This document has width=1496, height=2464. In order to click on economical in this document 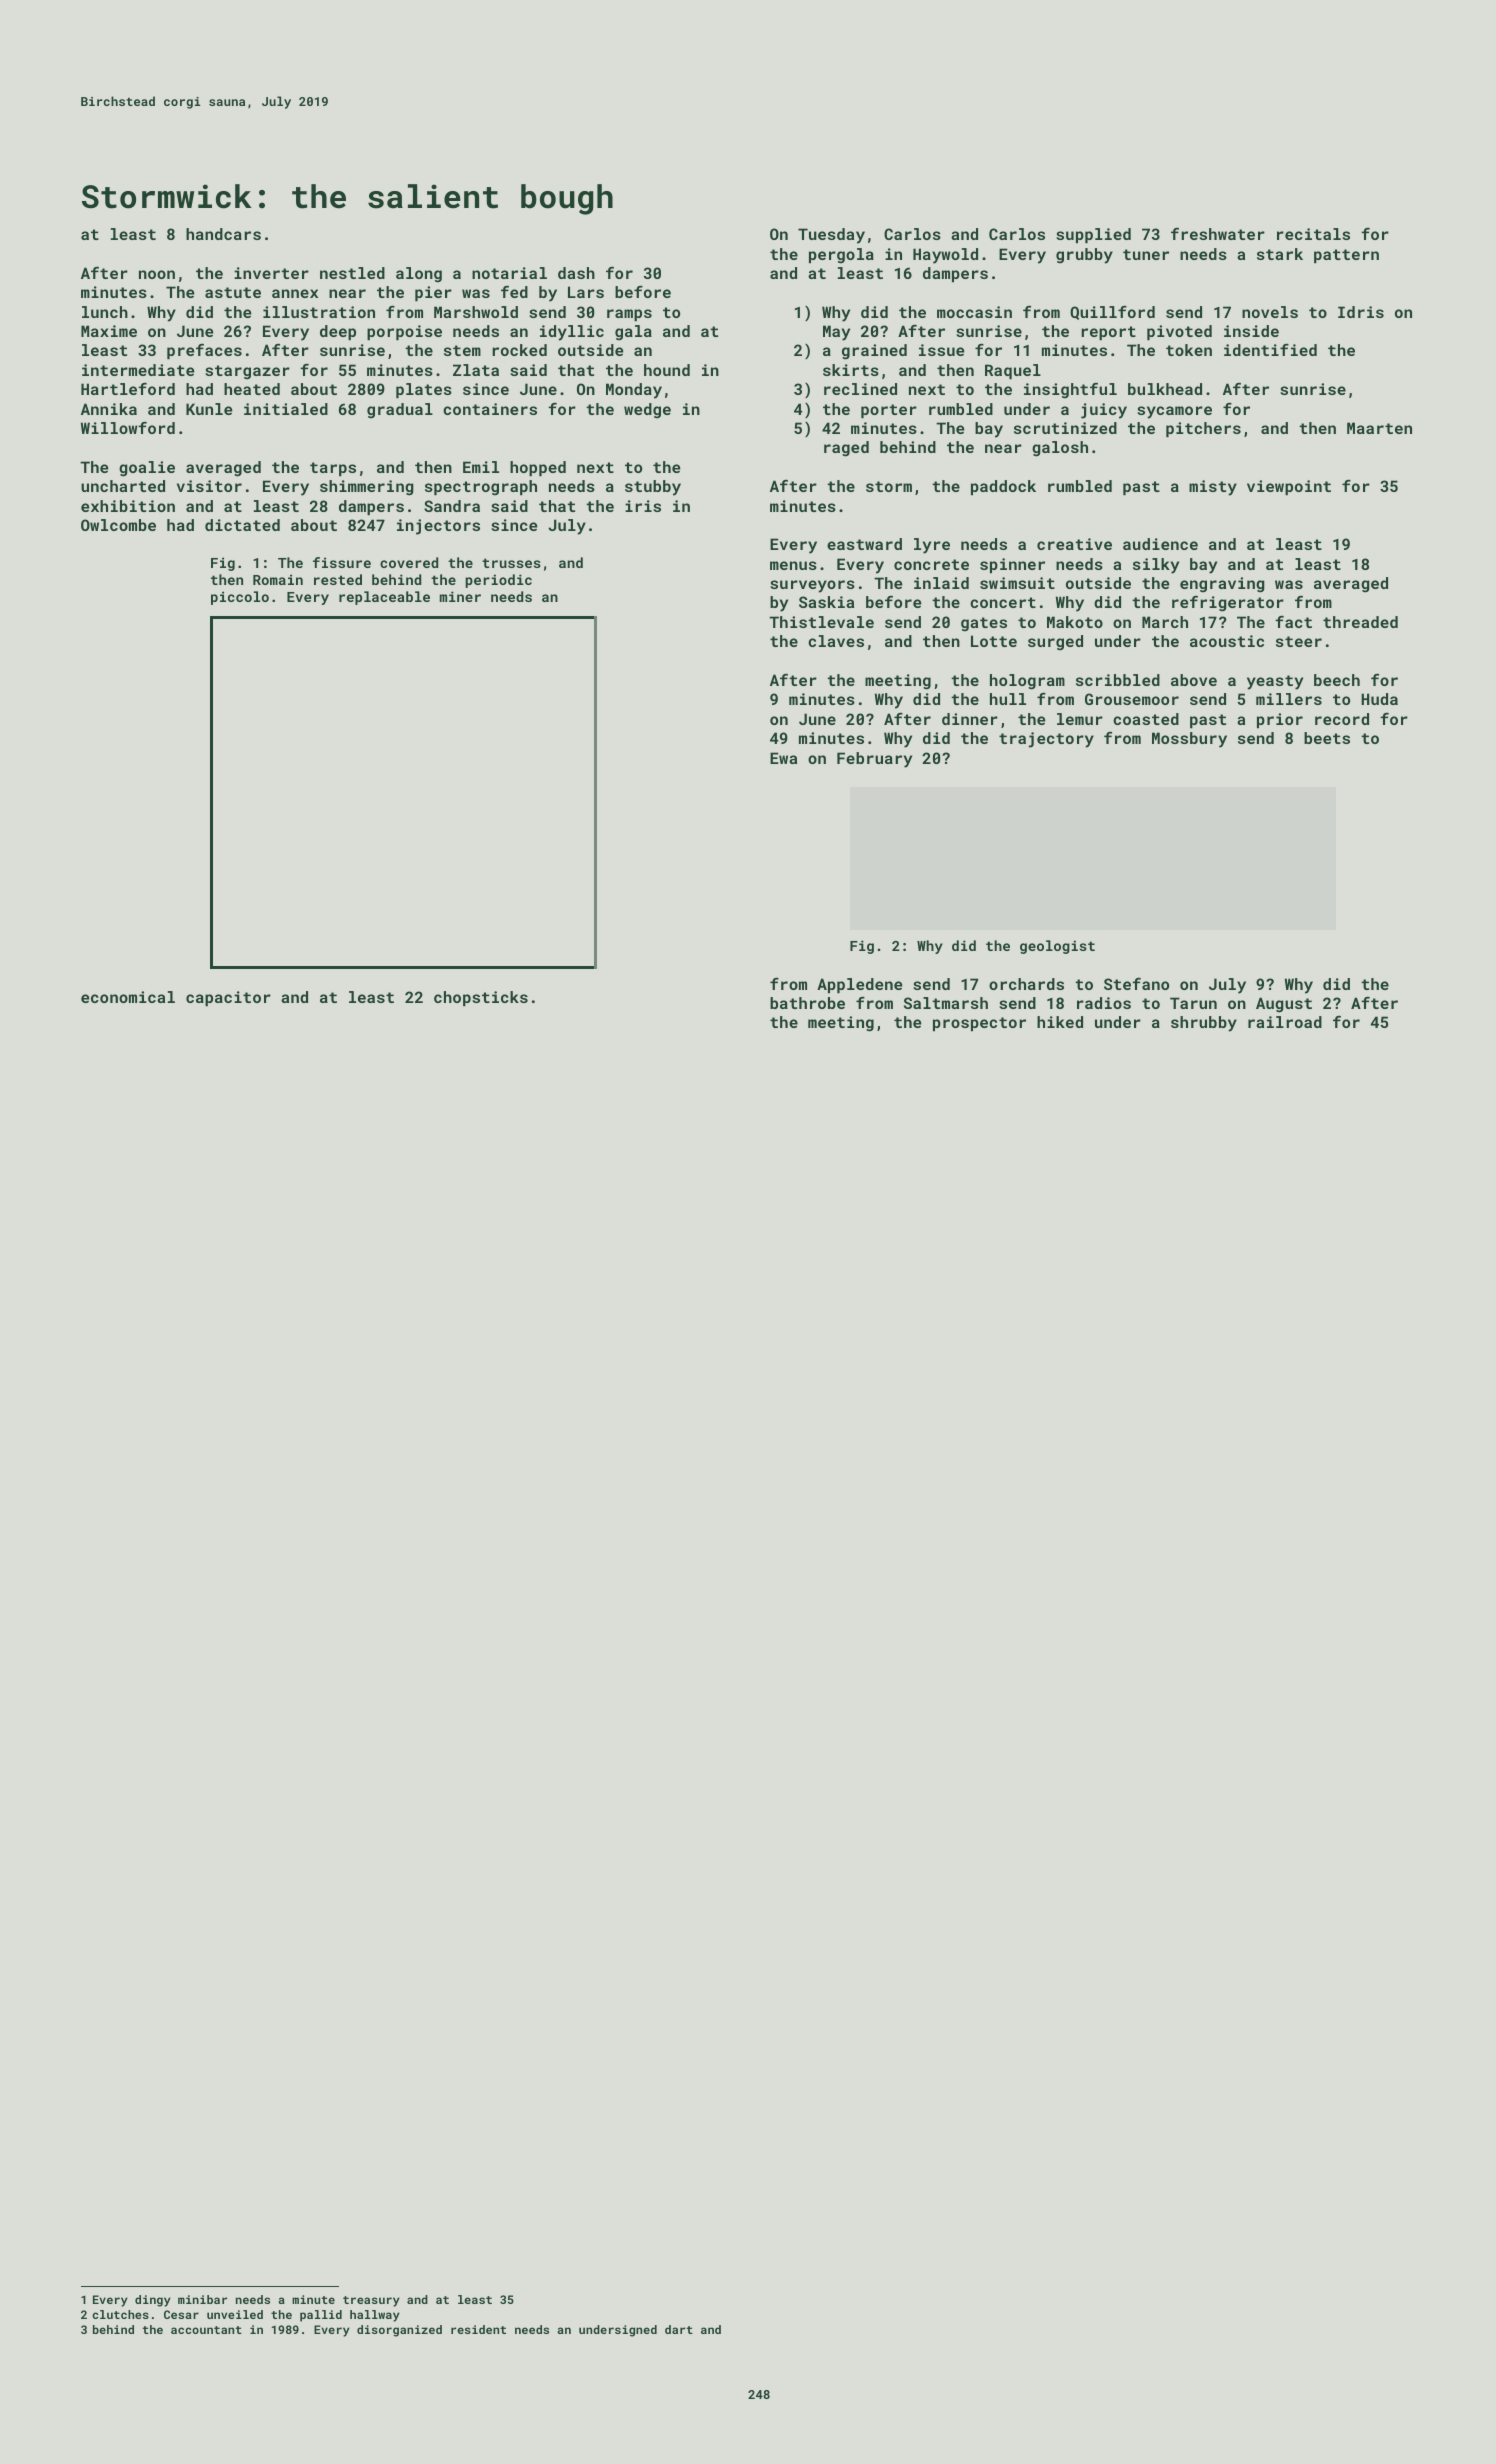, I will do `click(128, 997)`.
